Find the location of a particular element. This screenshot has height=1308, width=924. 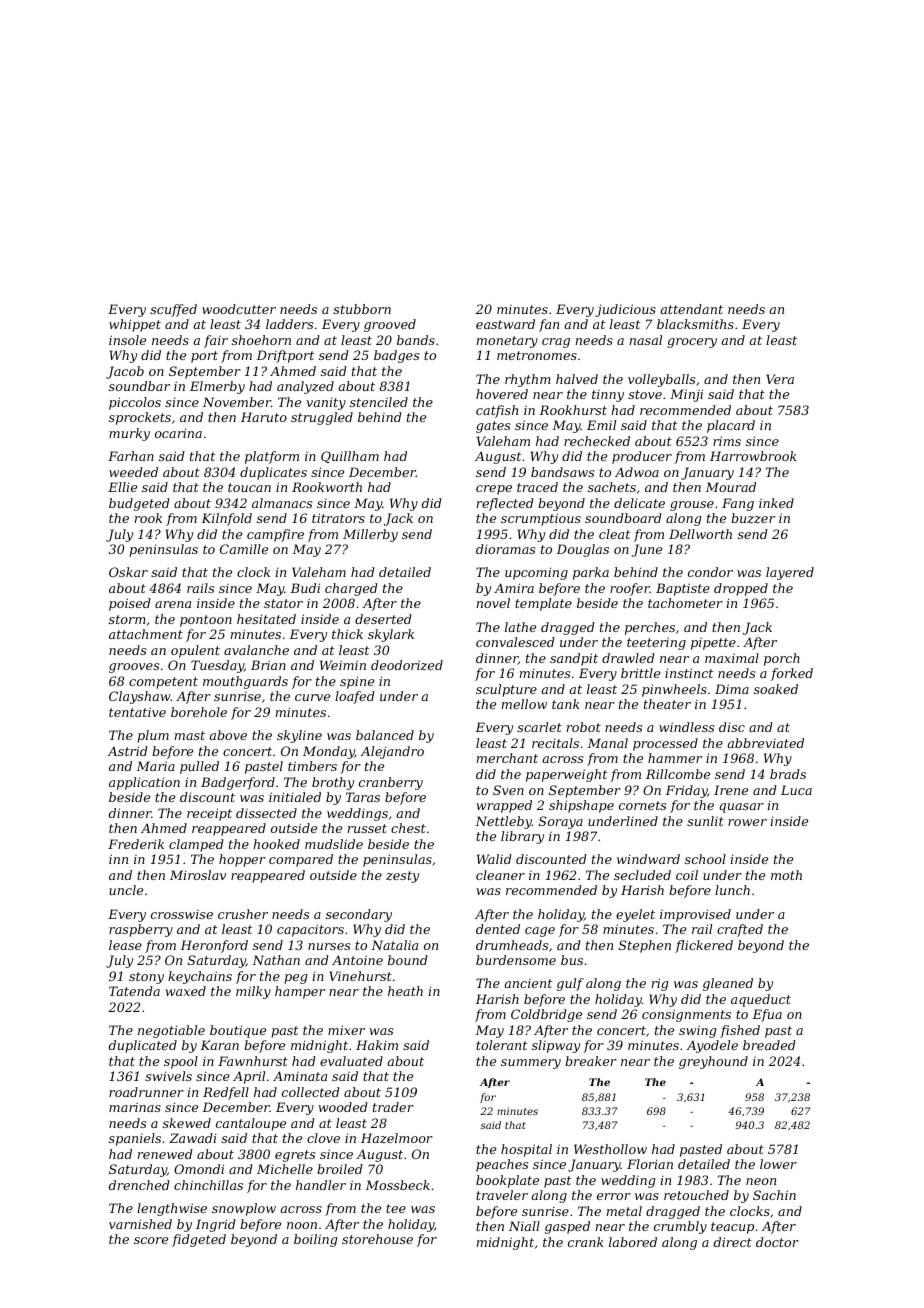

Ellie is located at coordinates (122, 487).
